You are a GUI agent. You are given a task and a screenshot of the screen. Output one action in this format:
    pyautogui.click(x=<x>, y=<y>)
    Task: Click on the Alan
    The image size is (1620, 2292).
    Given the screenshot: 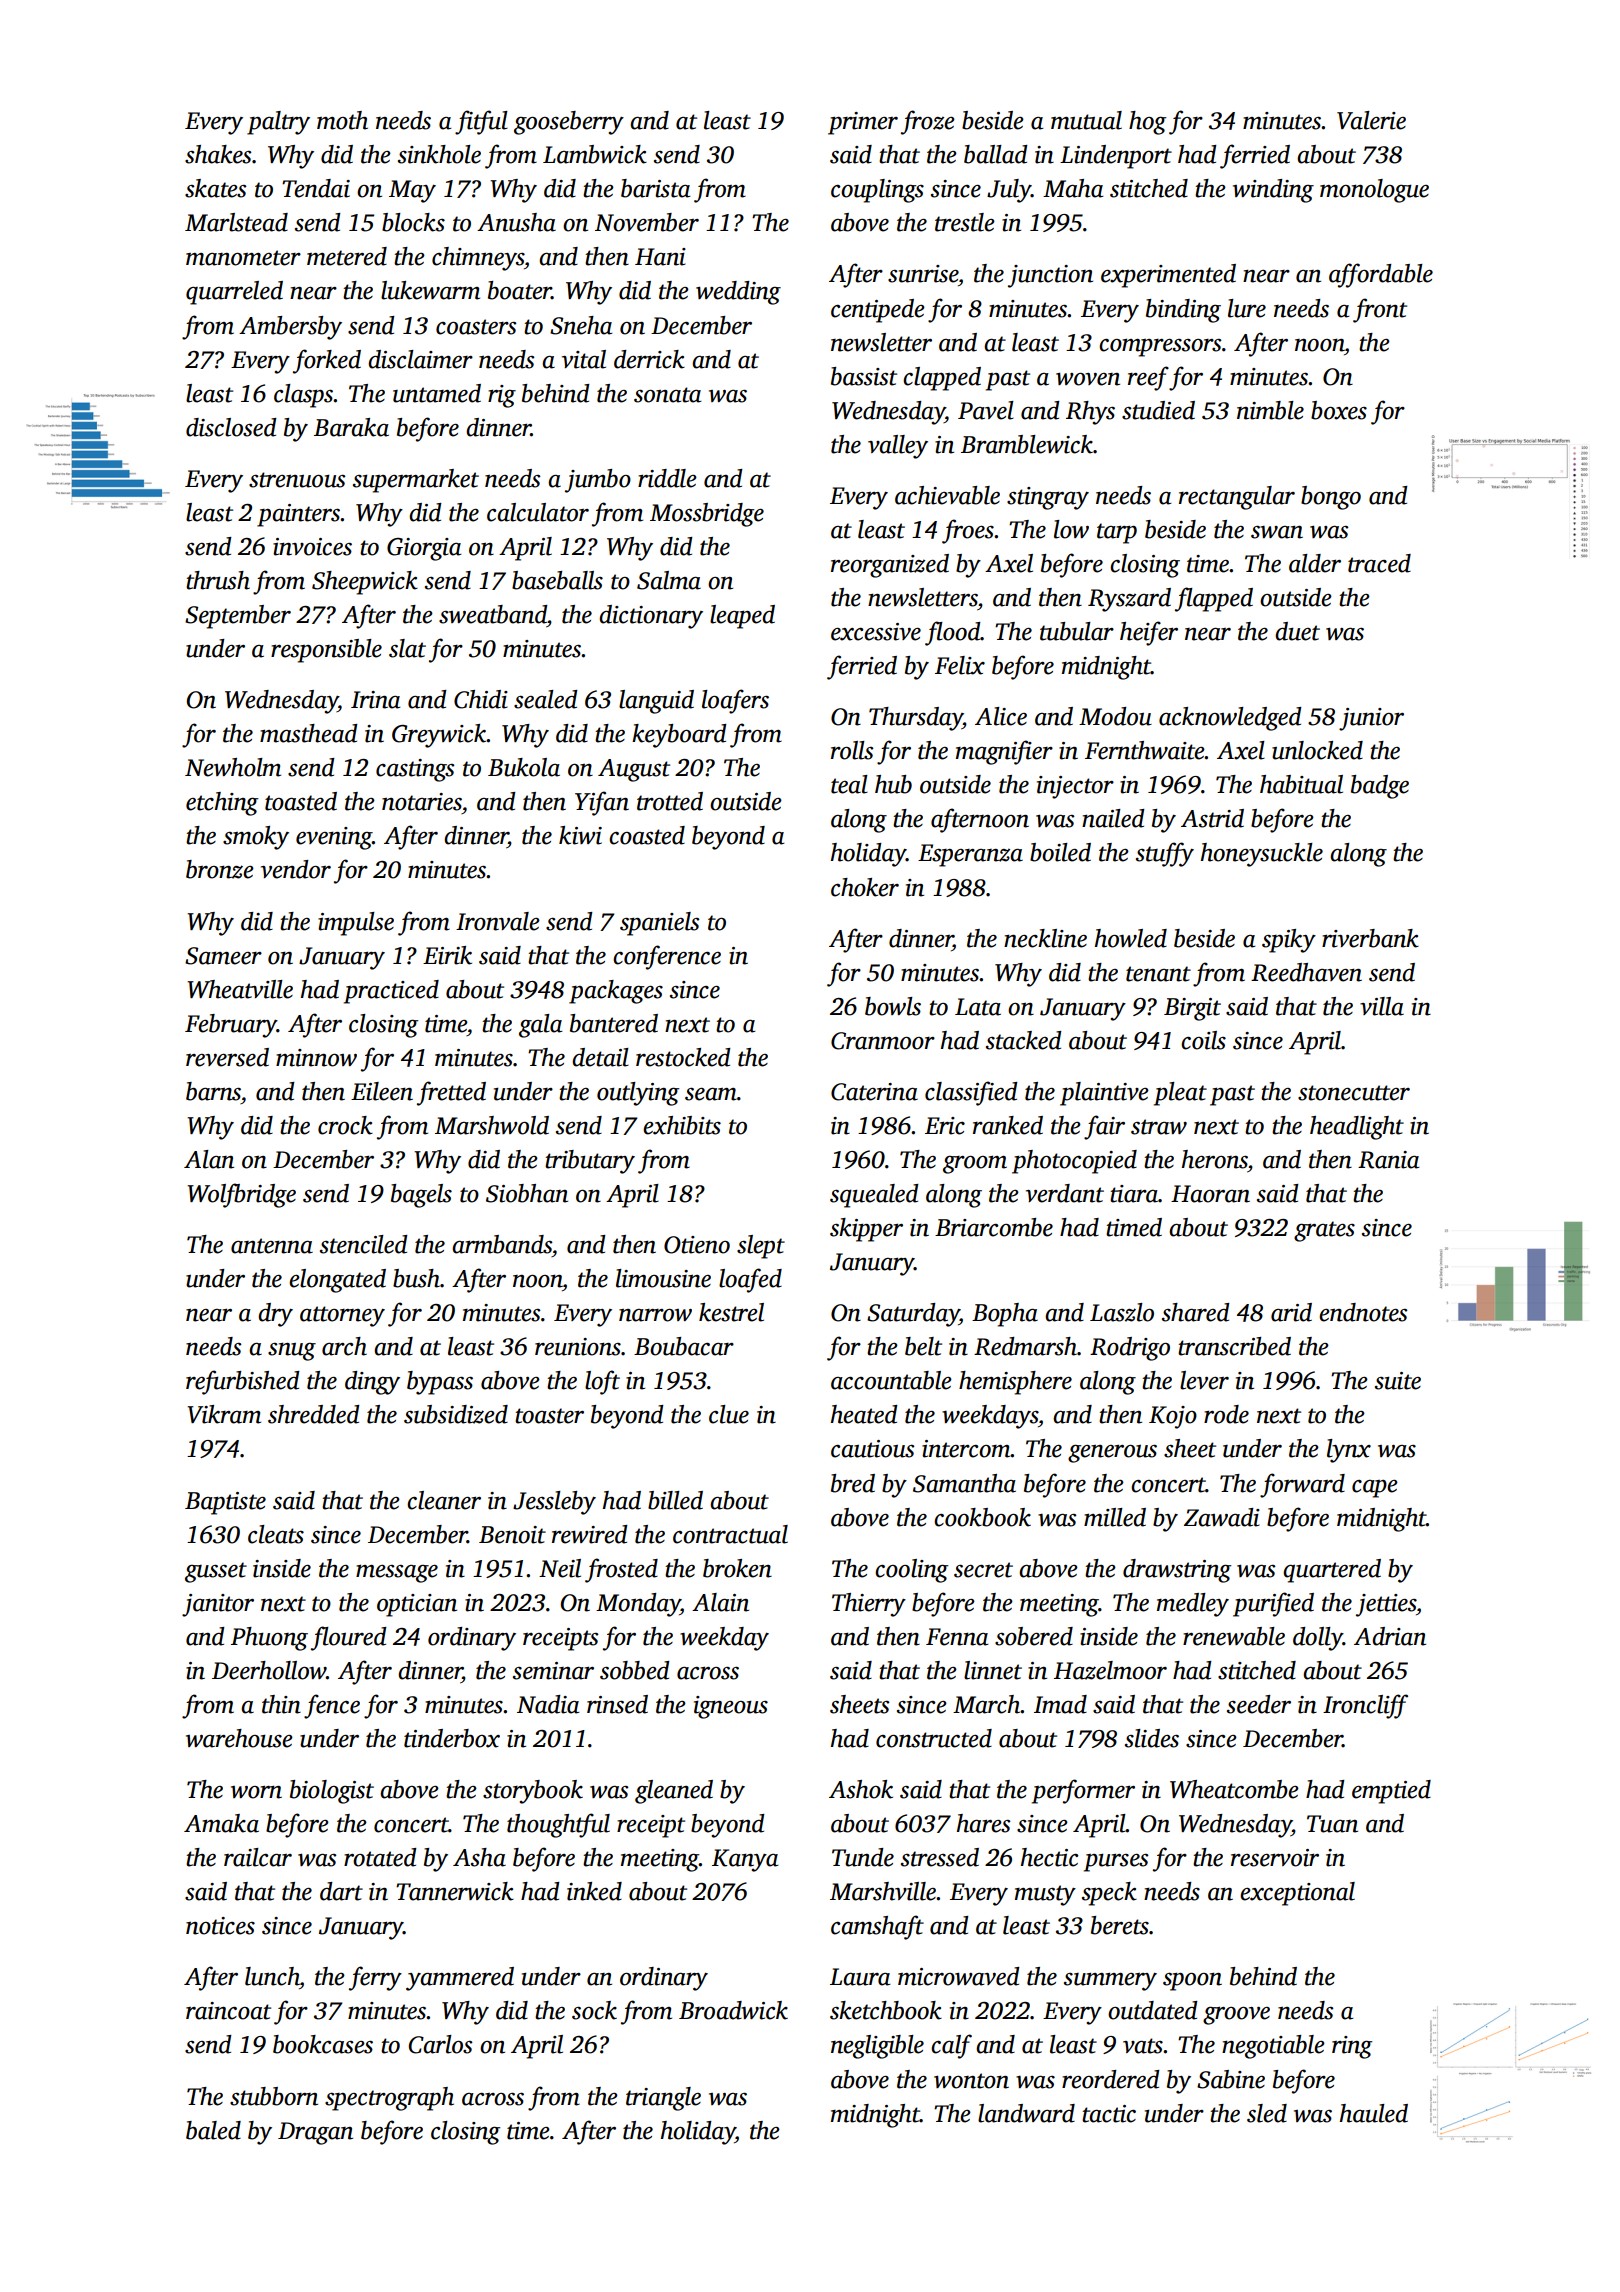 What is the action you would take?
    pyautogui.click(x=209, y=1159)
